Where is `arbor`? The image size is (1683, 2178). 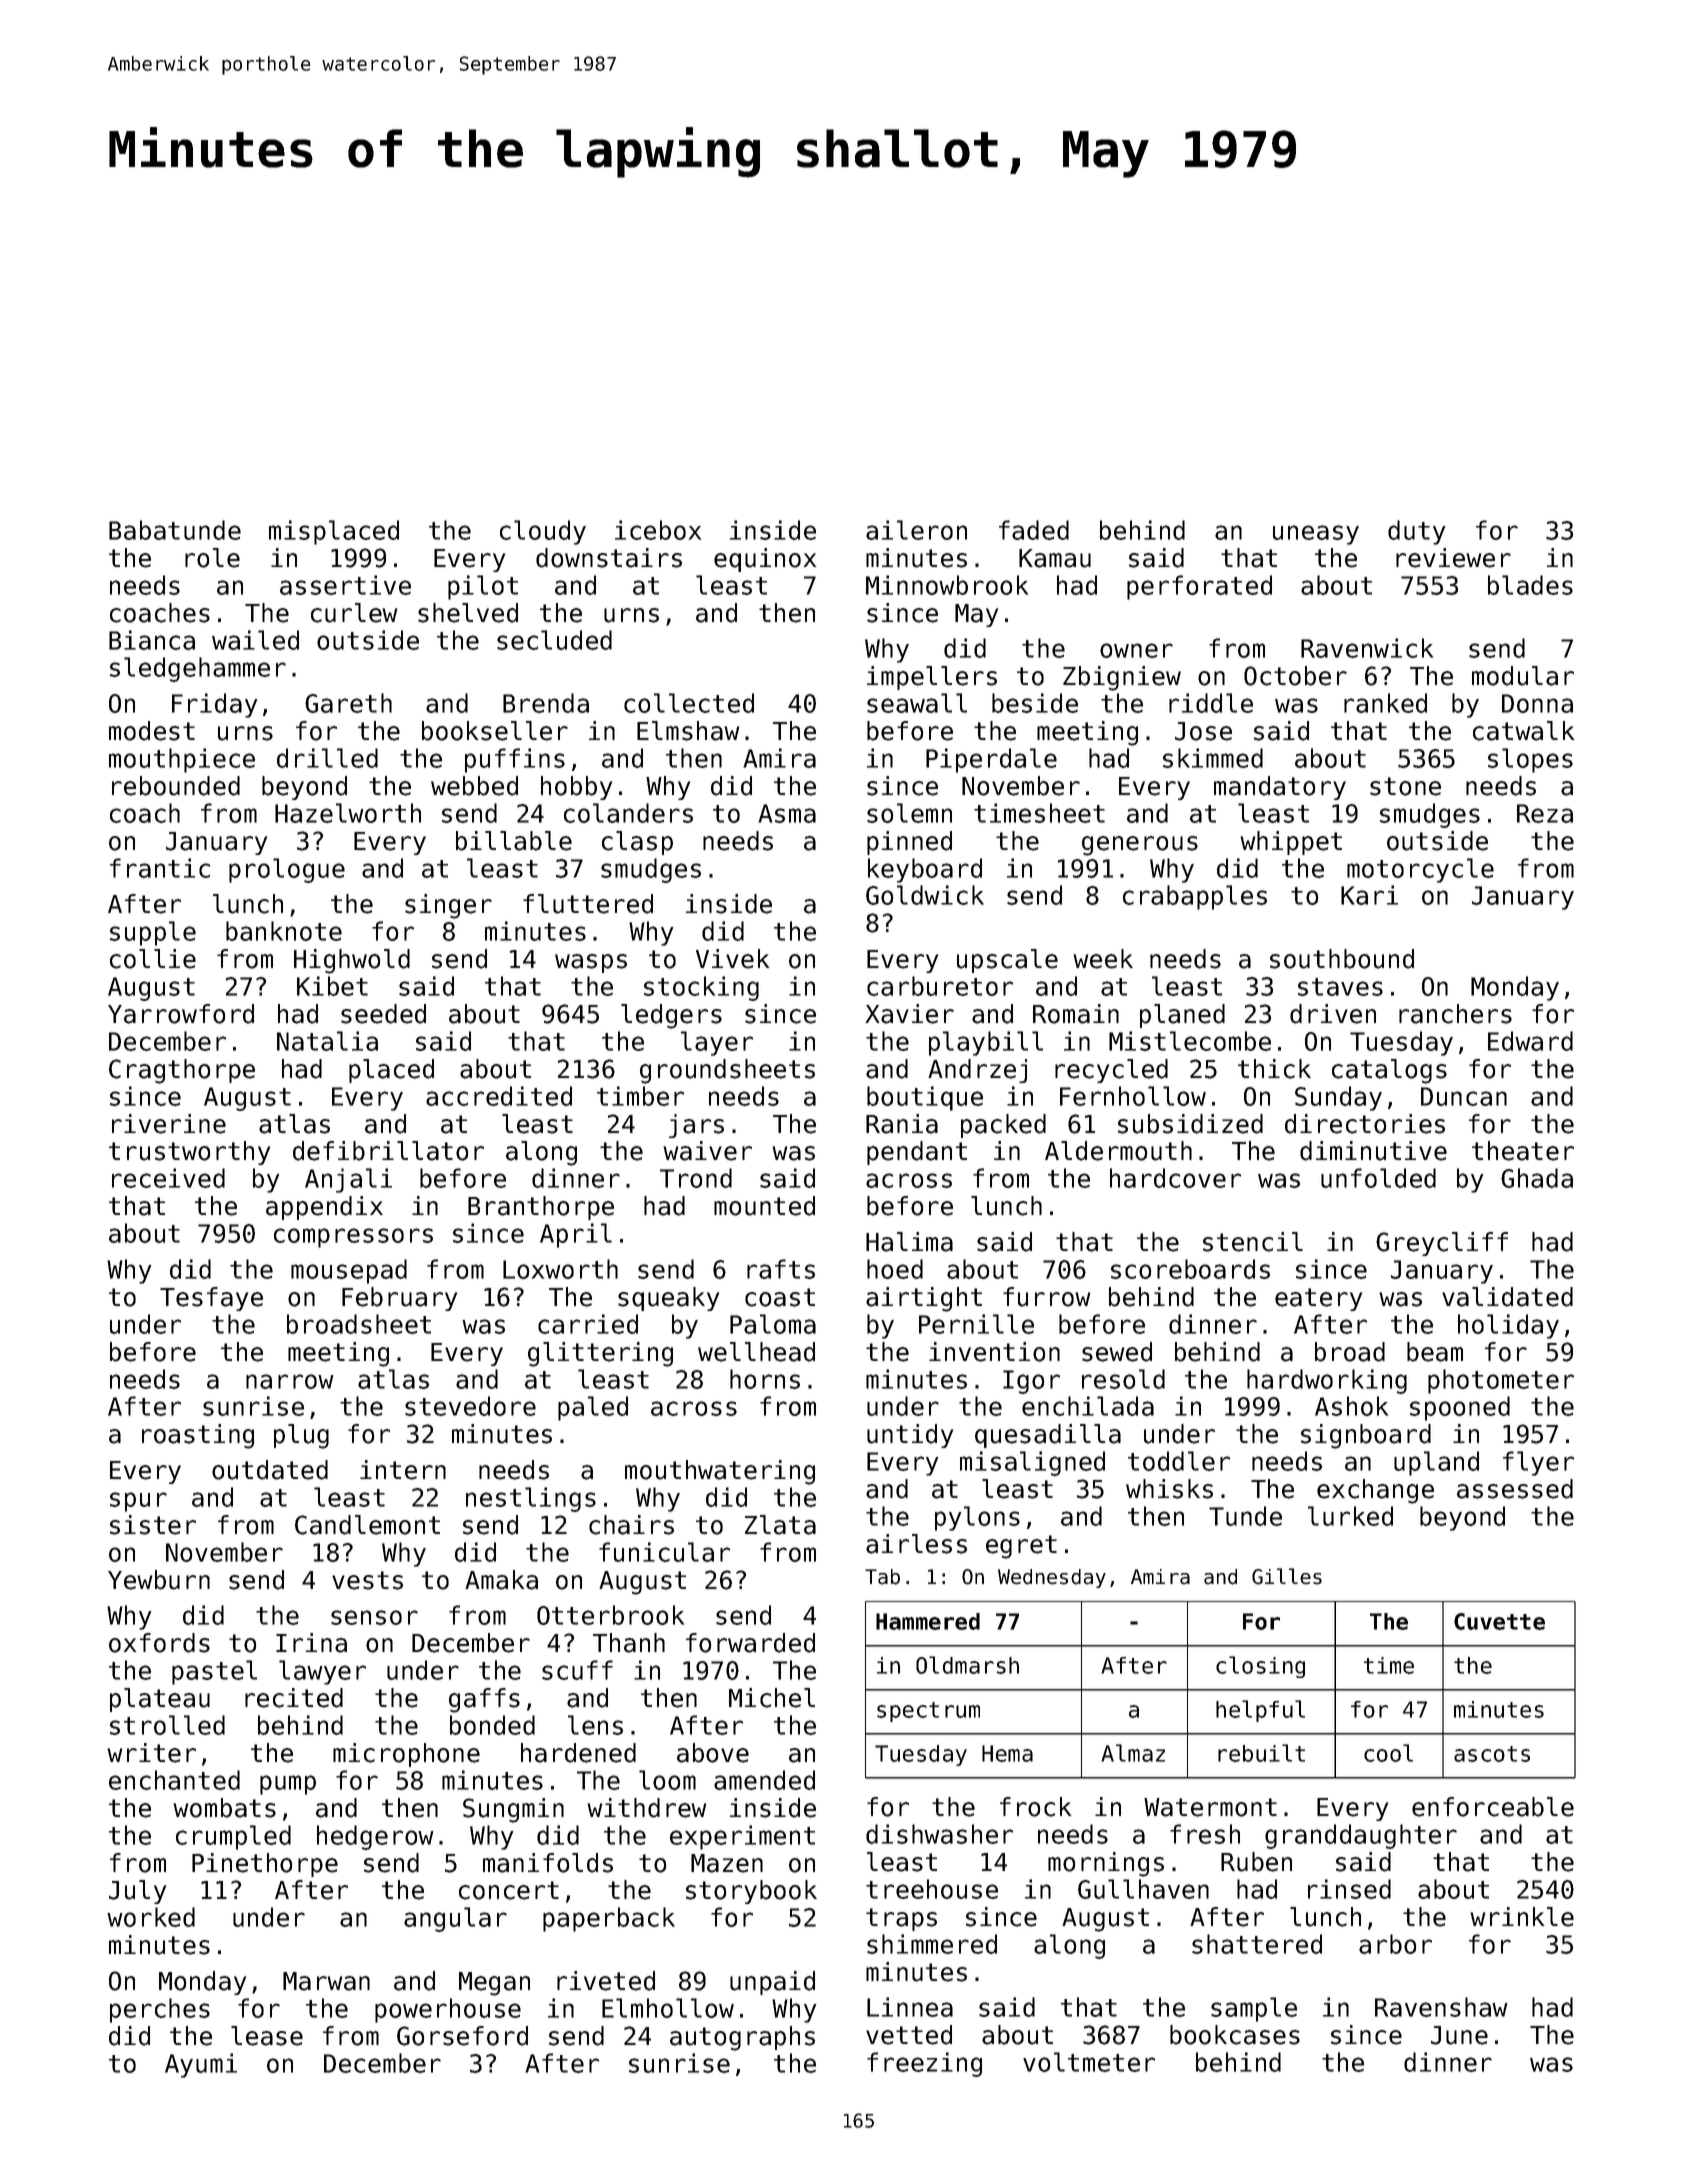 arbor is located at coordinates (1395, 1944).
